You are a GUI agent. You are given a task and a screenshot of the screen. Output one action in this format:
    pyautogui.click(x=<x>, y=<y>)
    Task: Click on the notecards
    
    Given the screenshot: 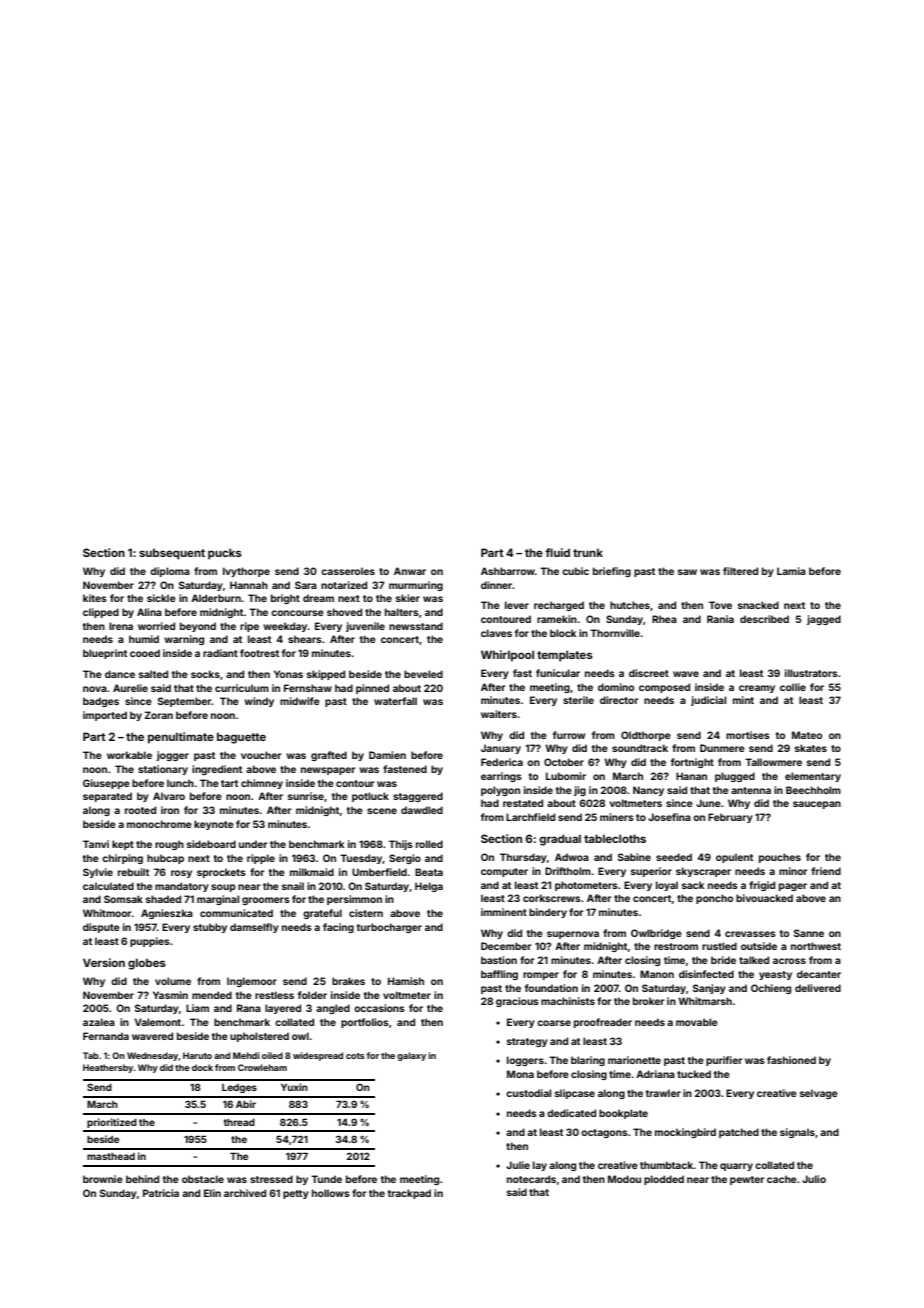 What is the action you would take?
    pyautogui.click(x=531, y=1179)
